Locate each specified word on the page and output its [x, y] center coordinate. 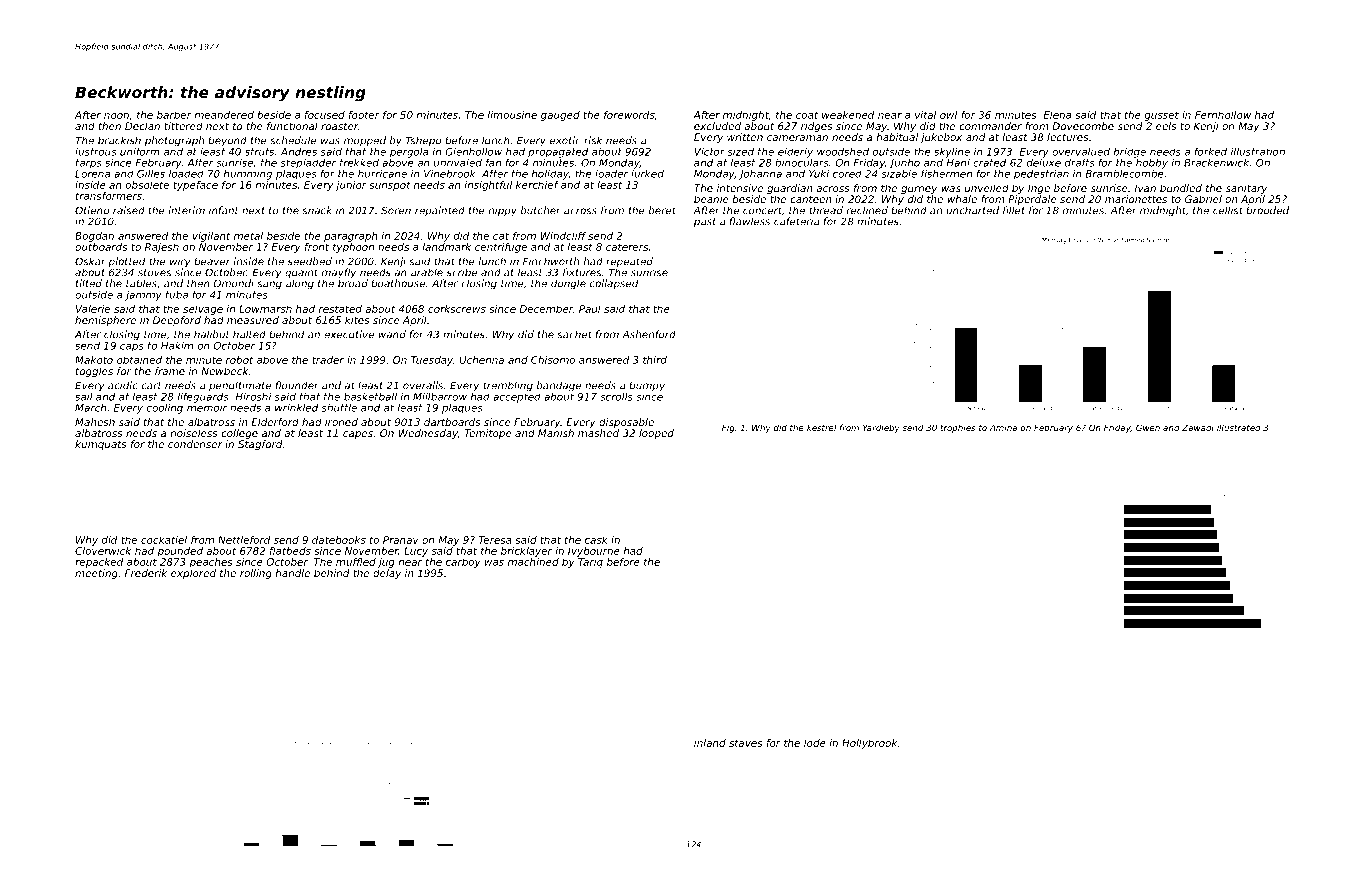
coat [807, 115]
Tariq [590, 563]
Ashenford [649, 334]
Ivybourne [594, 552]
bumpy [647, 386]
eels [1166, 126]
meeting [96, 574]
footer [364, 115]
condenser [195, 444]
